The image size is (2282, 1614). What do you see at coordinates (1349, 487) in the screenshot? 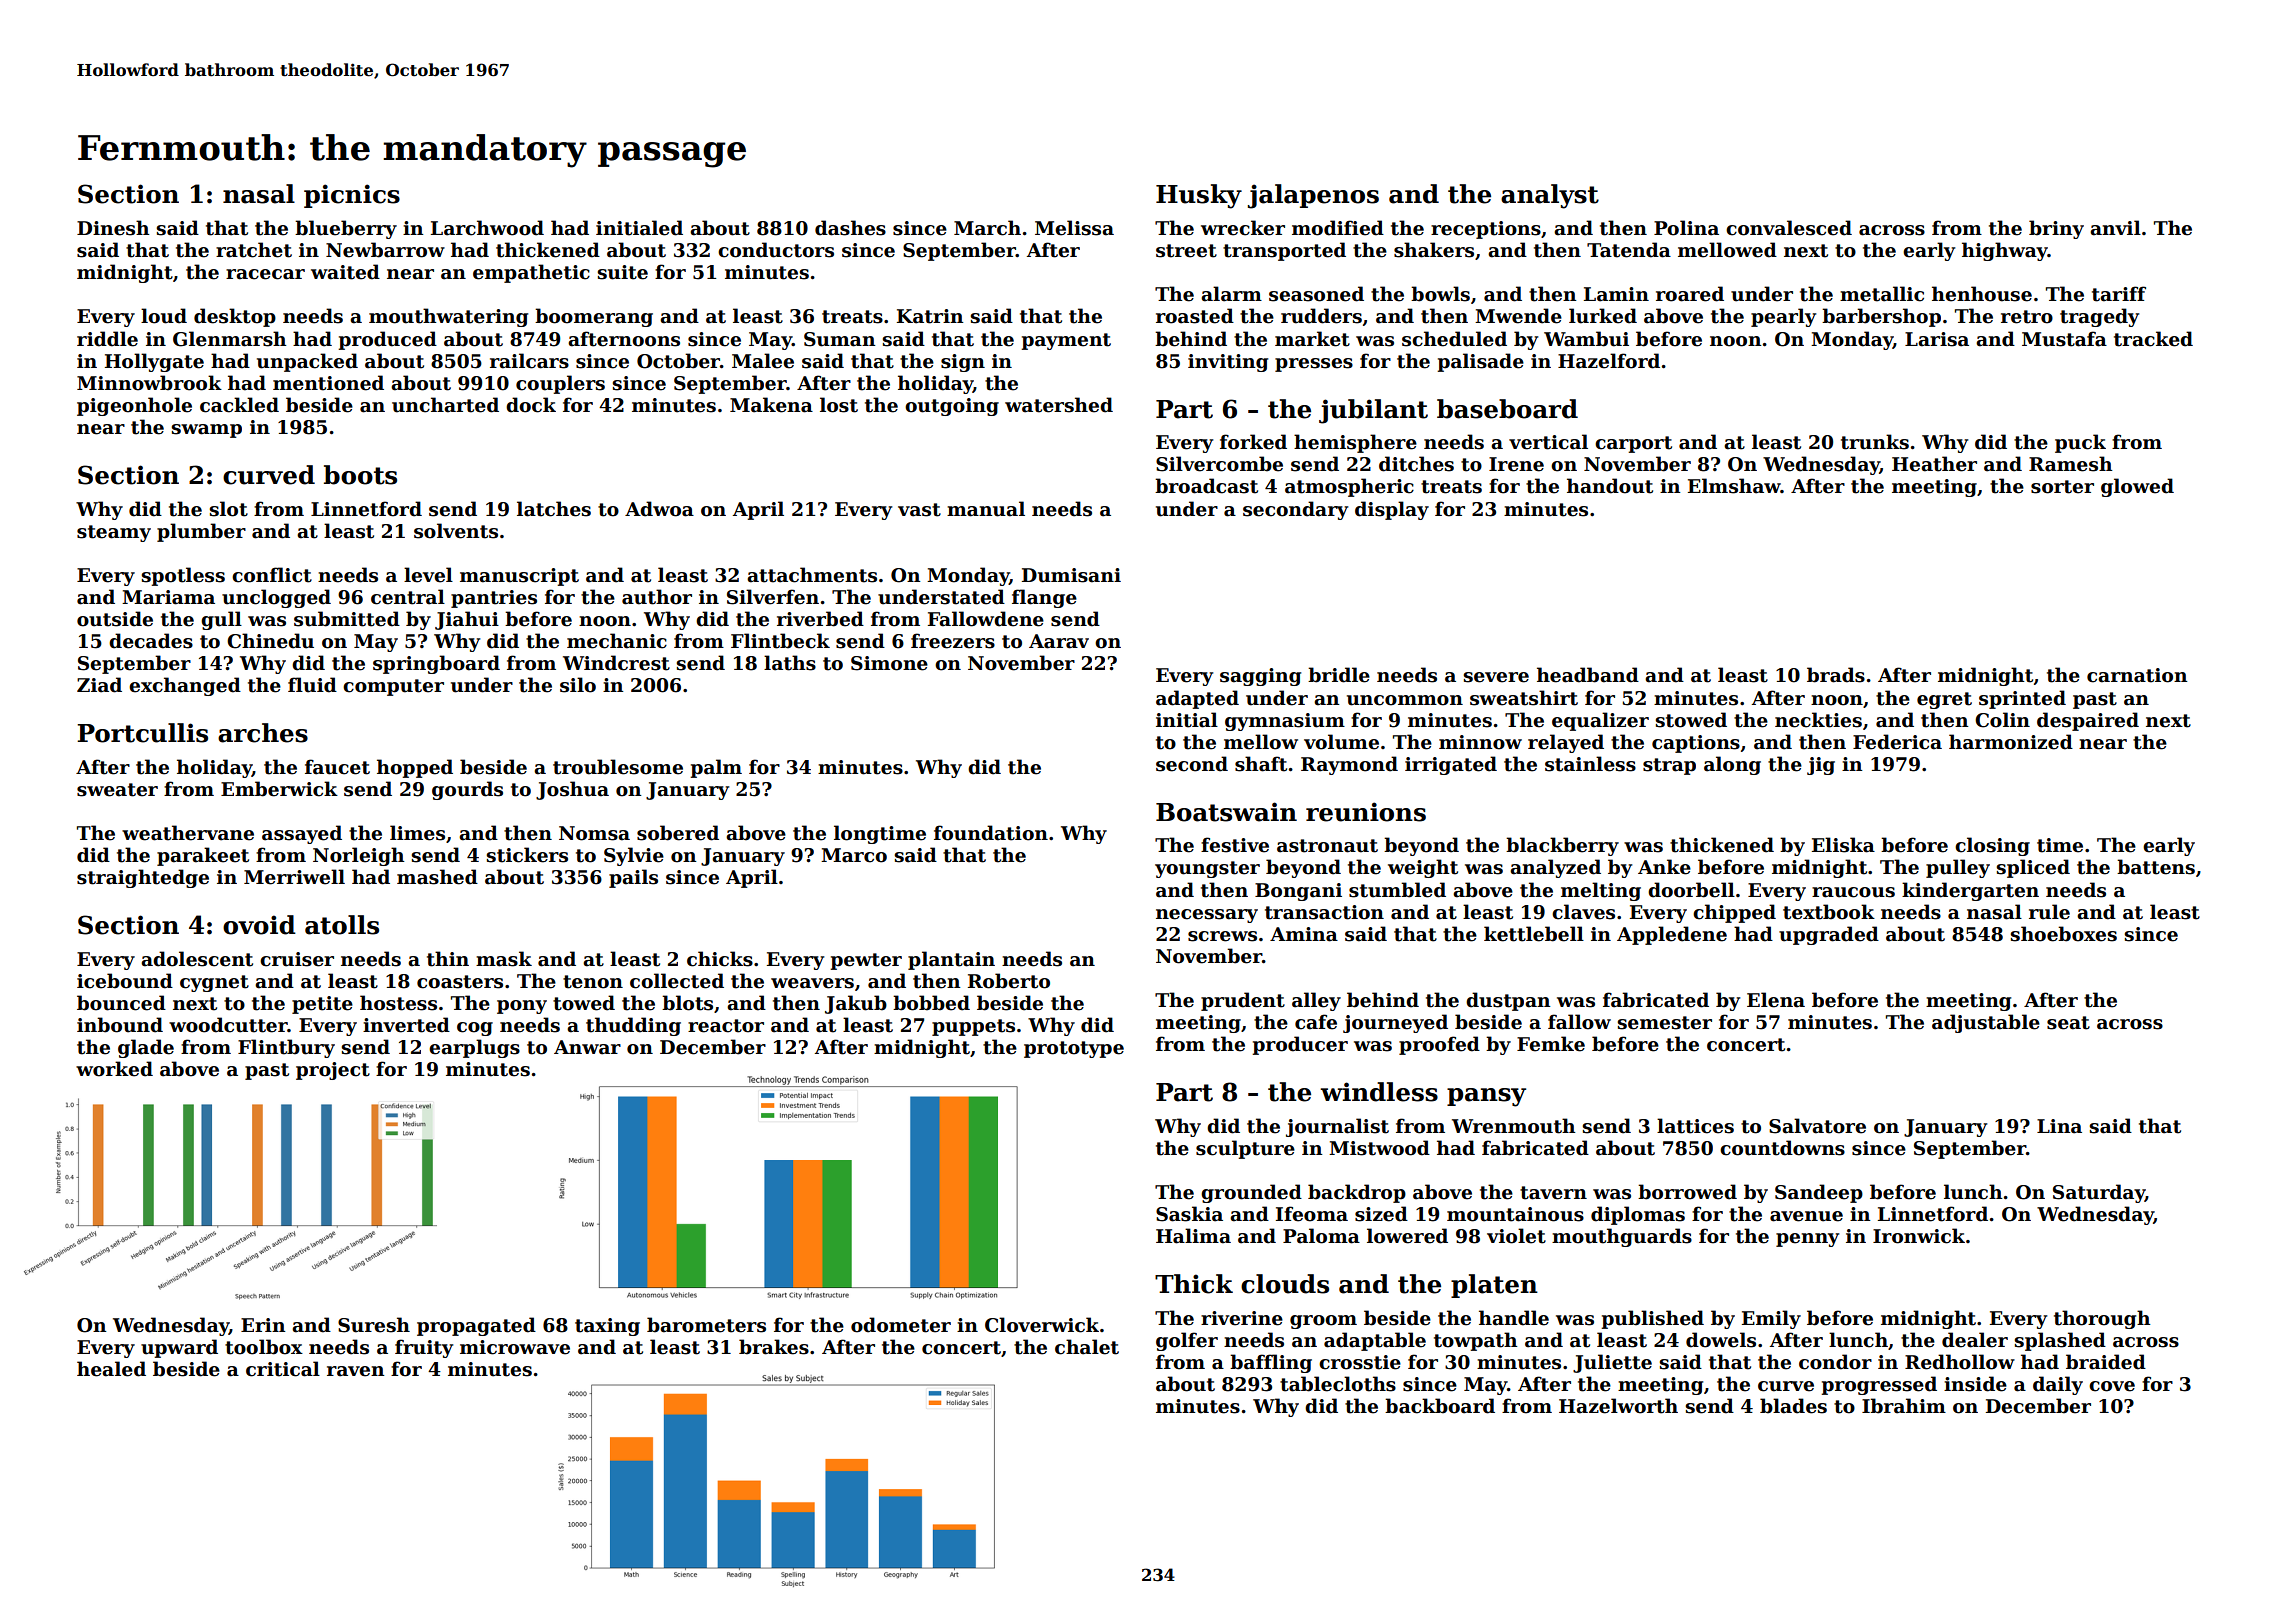
I see `atmospheric` at bounding box center [1349, 487].
